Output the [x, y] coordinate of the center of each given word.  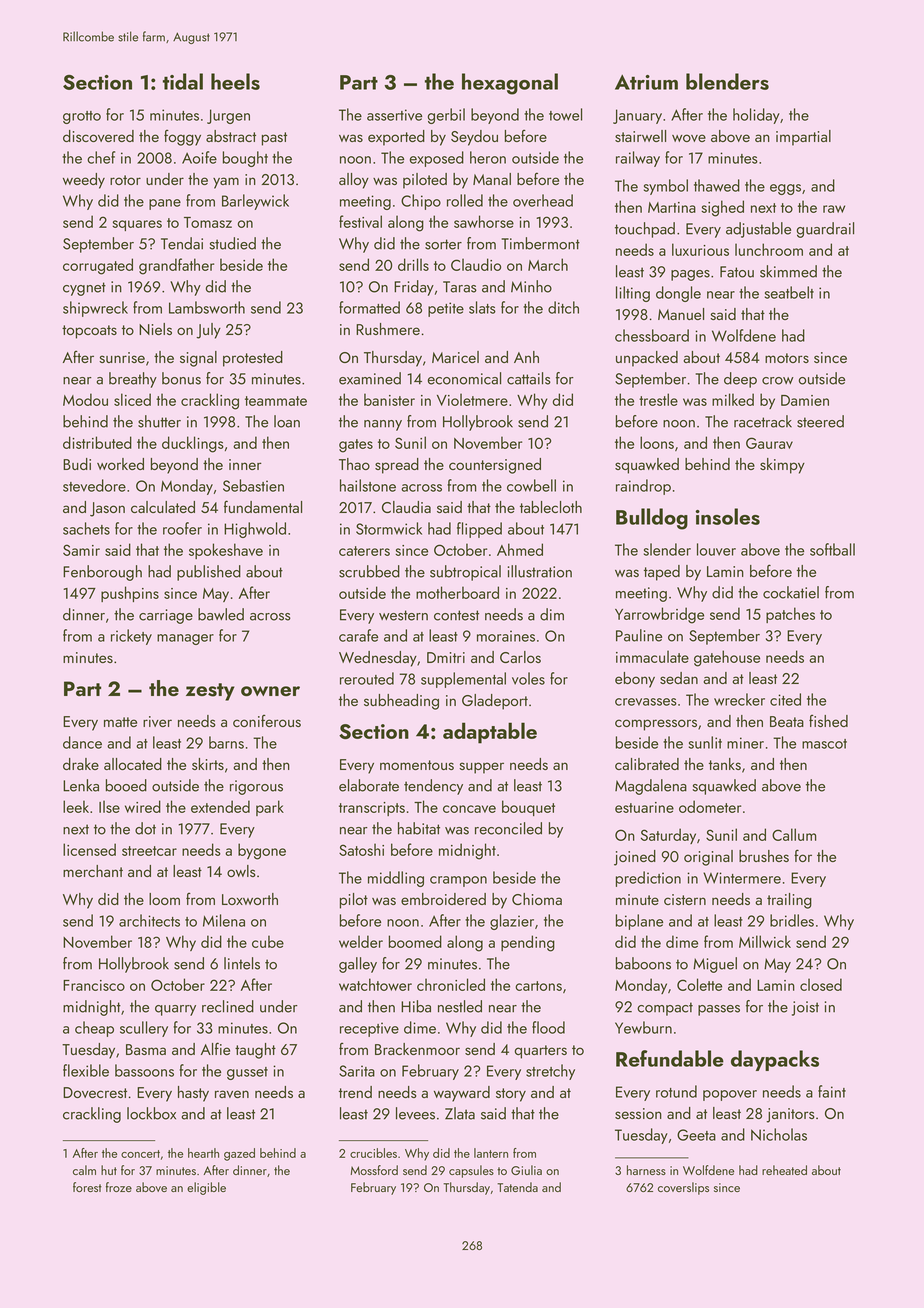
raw [834, 209]
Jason [107, 509]
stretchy [550, 1072]
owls [241, 871]
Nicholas [779, 1134]
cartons [538, 986]
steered [820, 421]
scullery [144, 1029]
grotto [82, 117]
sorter [443, 244]
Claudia [406, 507]
